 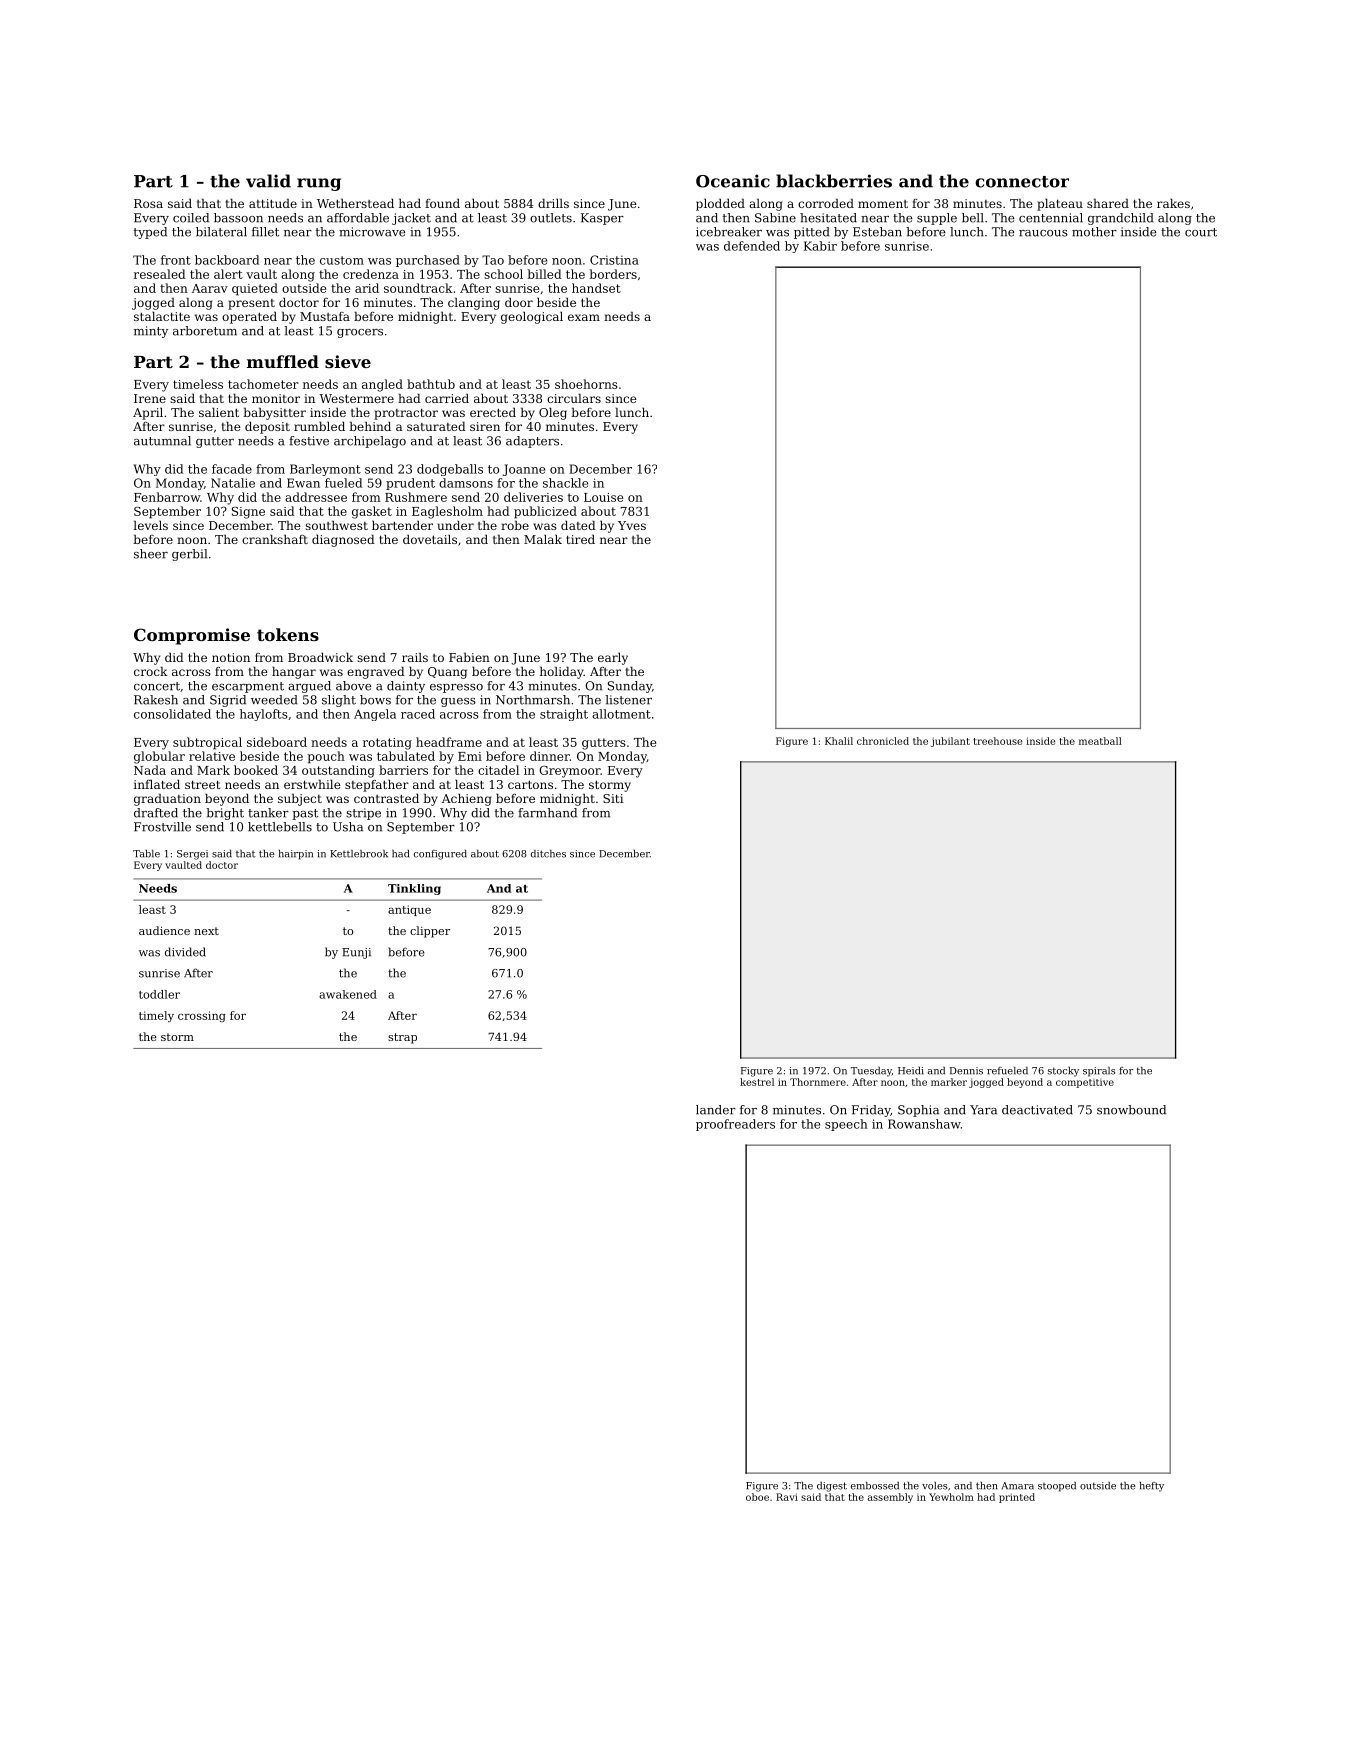 I want to click on backboard, so click(x=227, y=260).
